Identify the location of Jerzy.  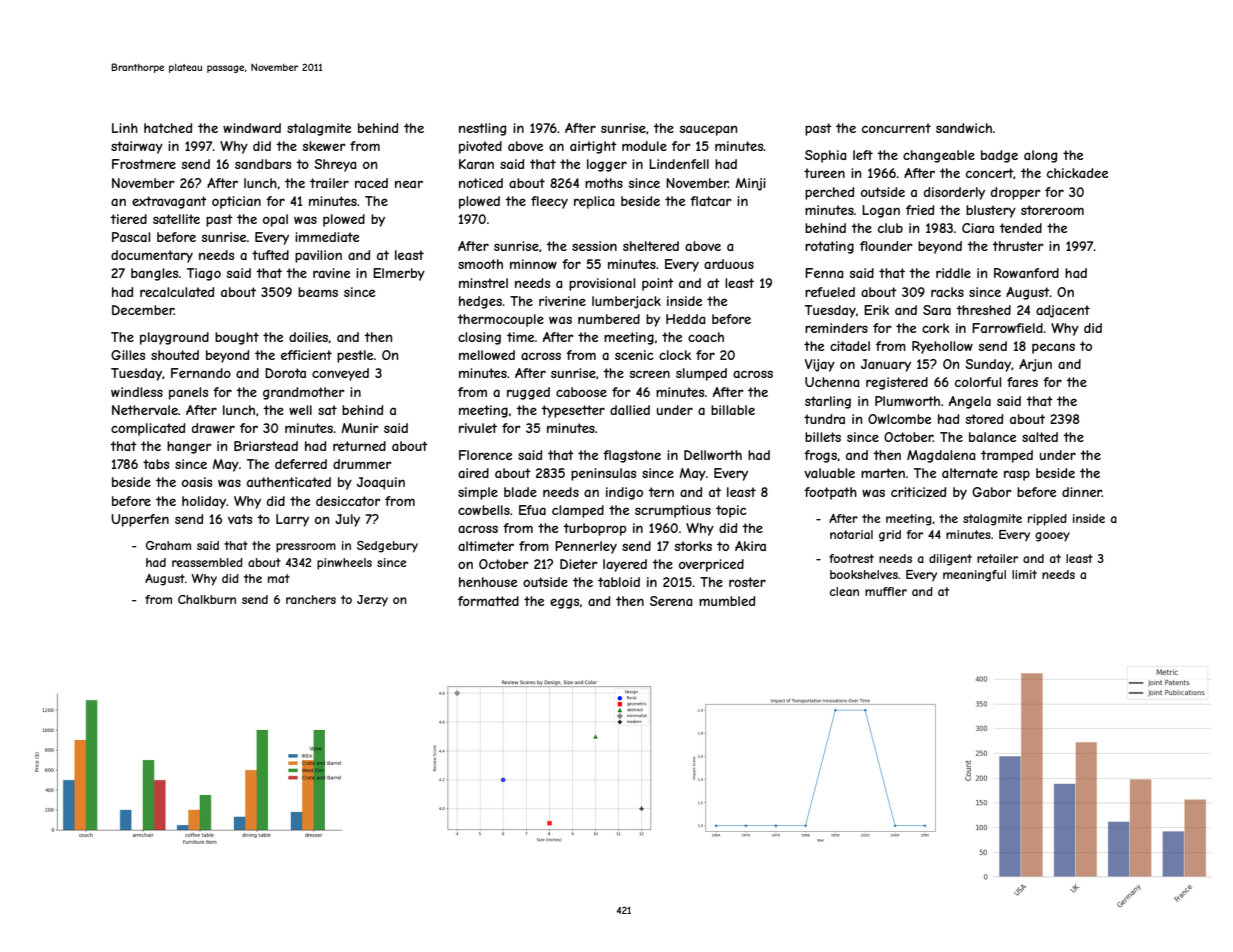
(372, 601).
